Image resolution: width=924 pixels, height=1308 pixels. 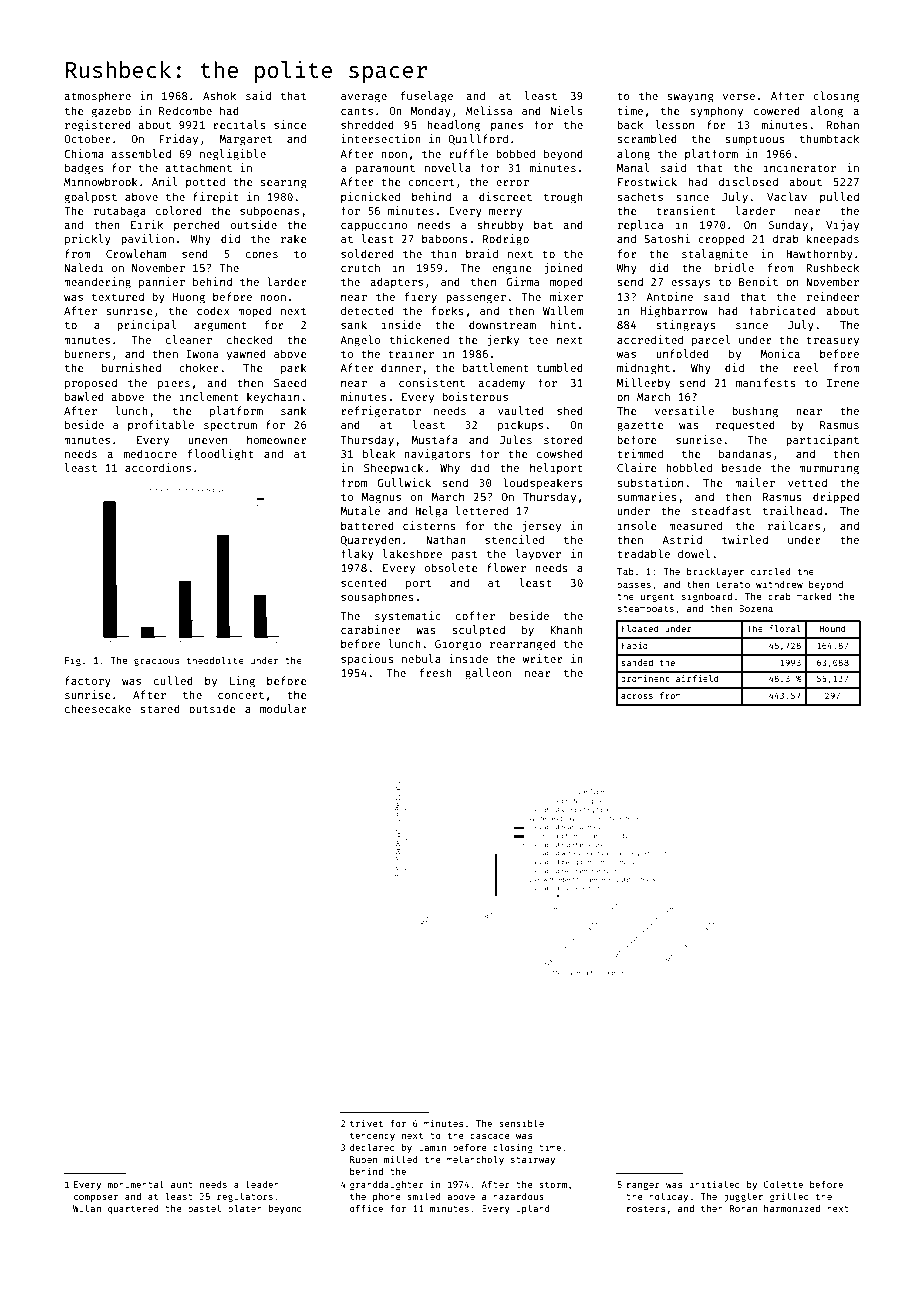 What do you see at coordinates (478, 630) in the screenshot?
I see `sculpted` at bounding box center [478, 630].
